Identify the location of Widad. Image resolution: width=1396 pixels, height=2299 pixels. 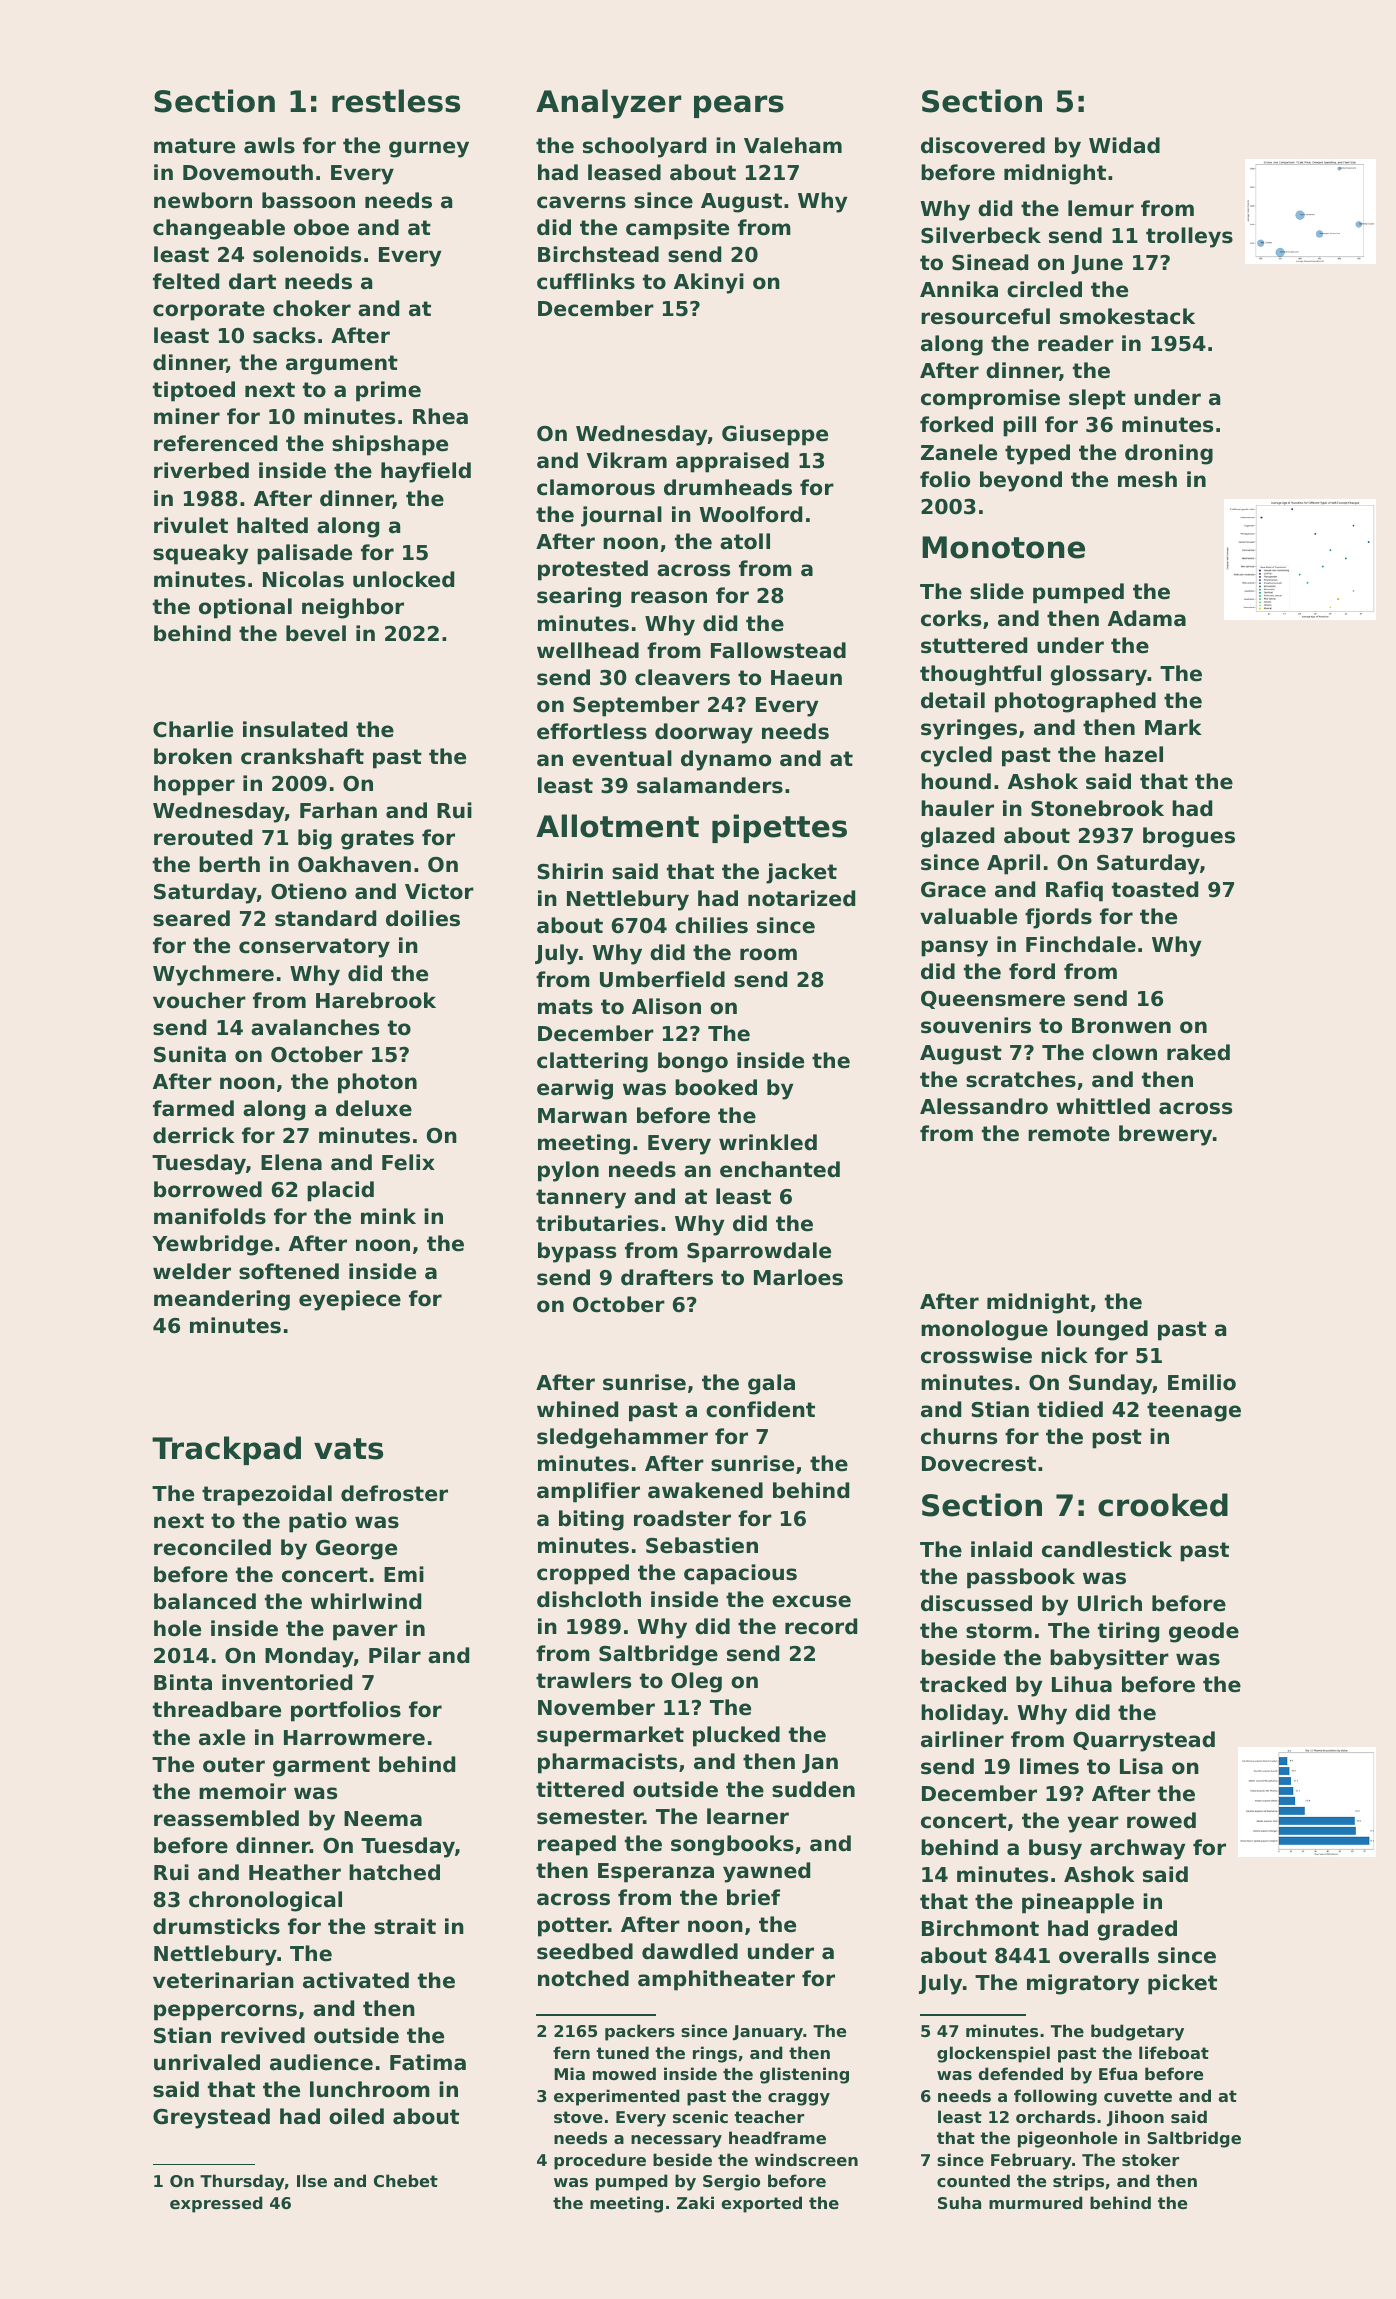
(1124, 145).
